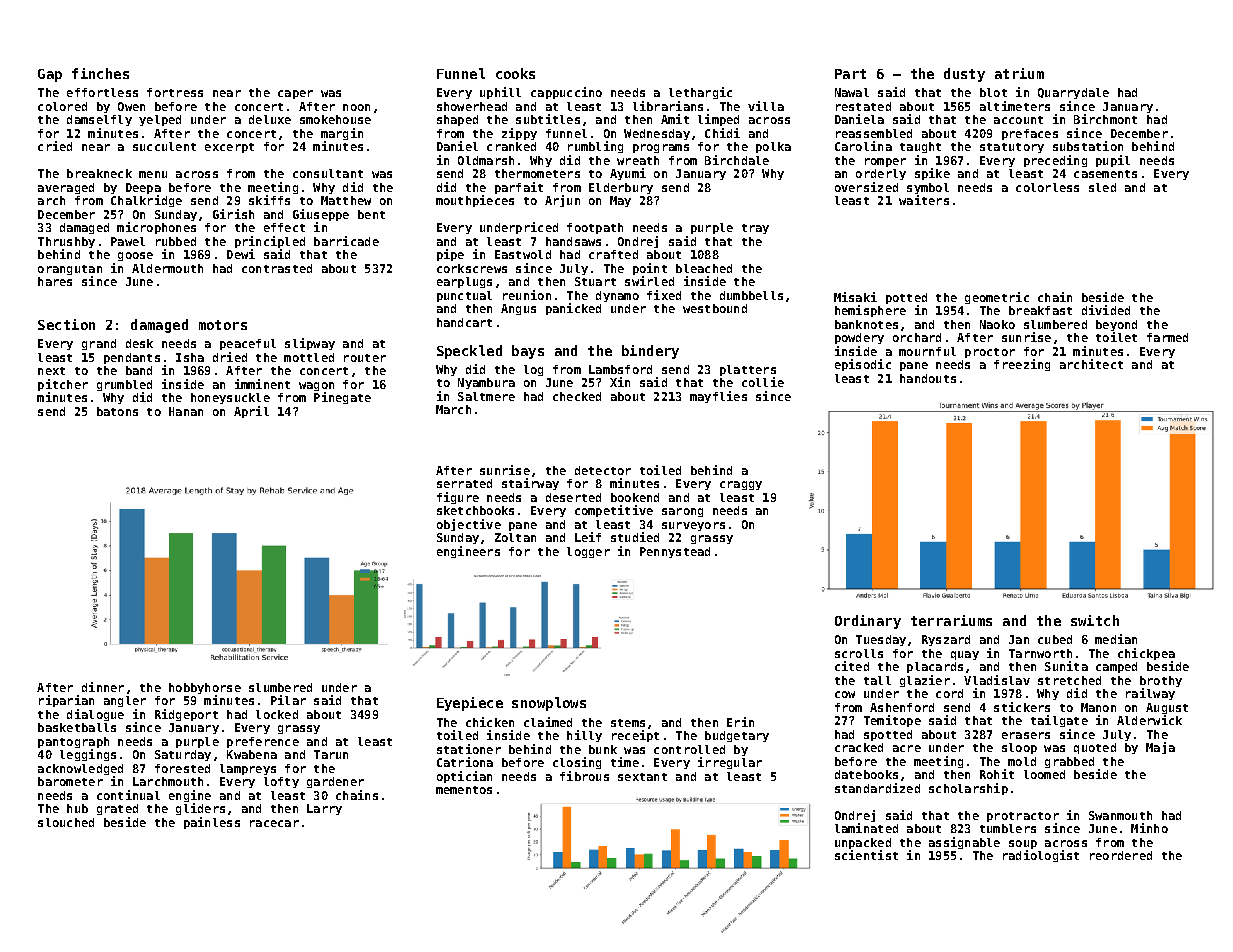 This document has height=952, width=1233. Describe the element at coordinates (200, 809) in the document. I see `gliders` at that location.
